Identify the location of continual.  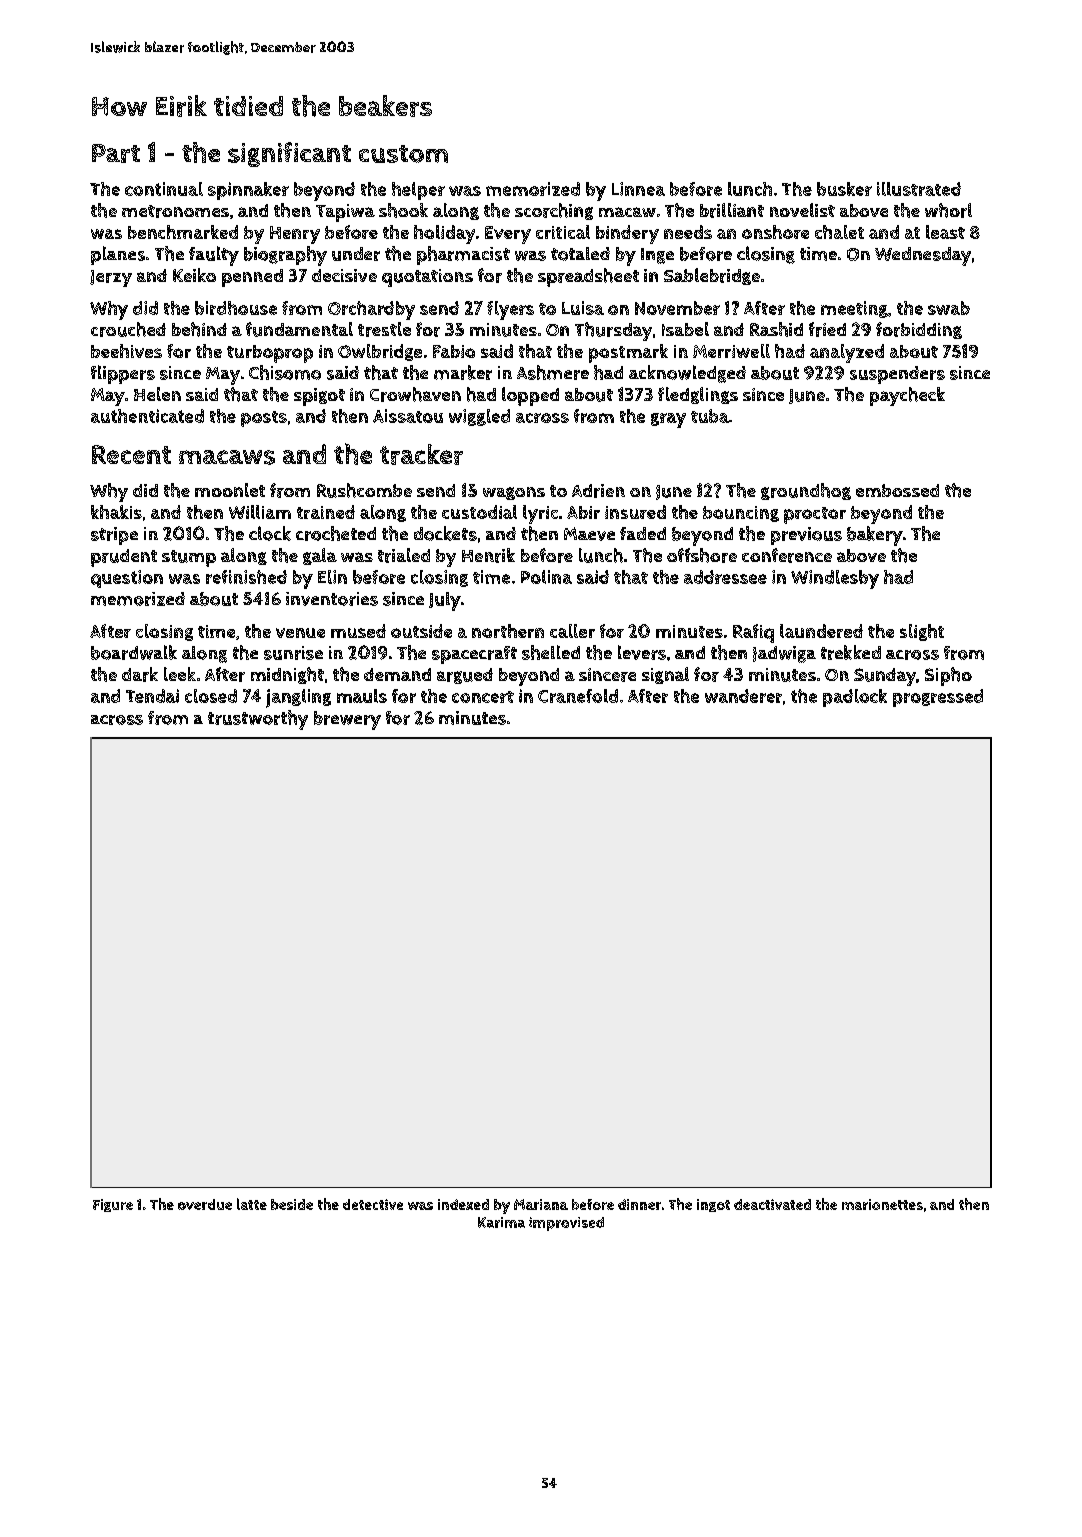
(164, 189).
